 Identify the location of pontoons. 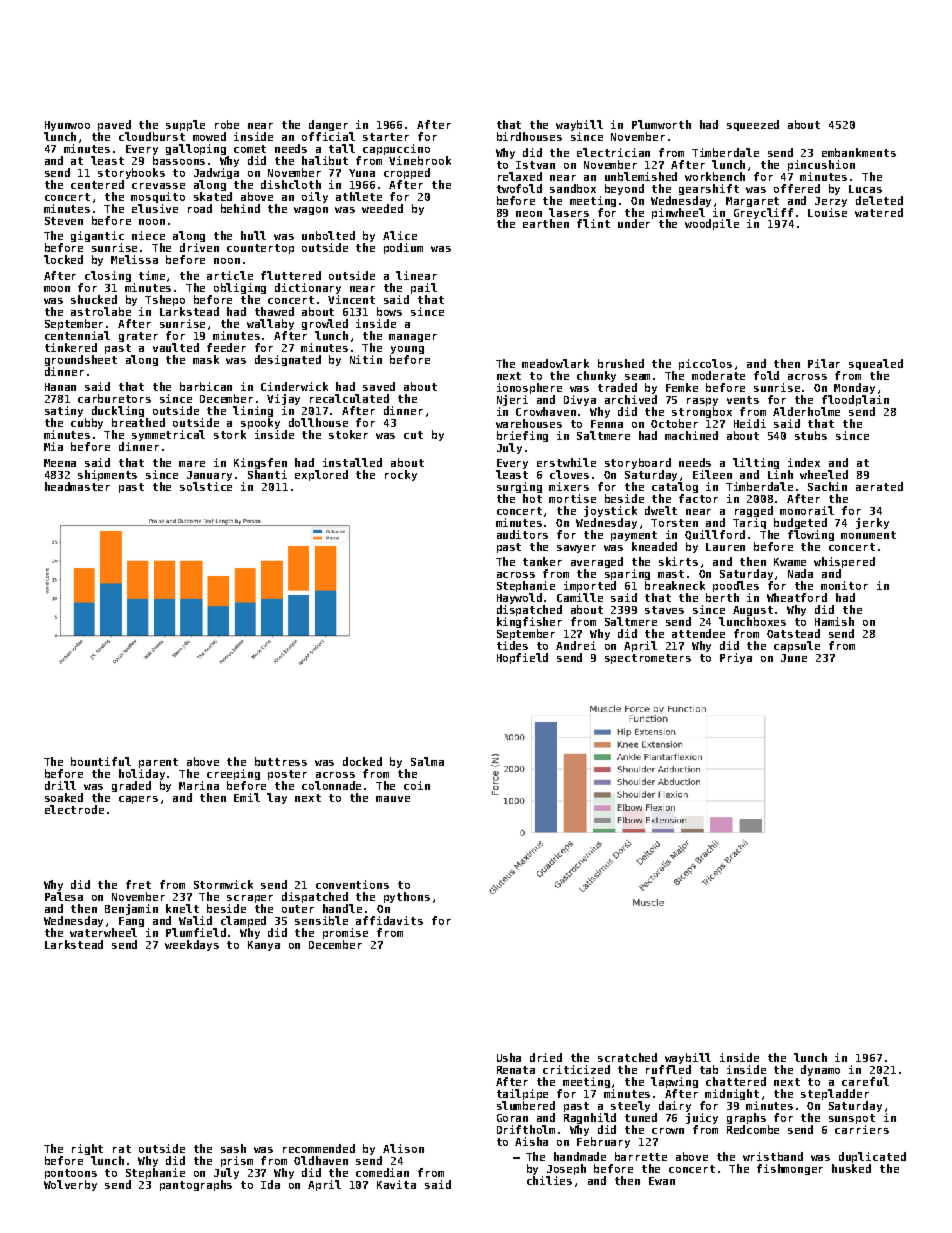
(71, 1174).
